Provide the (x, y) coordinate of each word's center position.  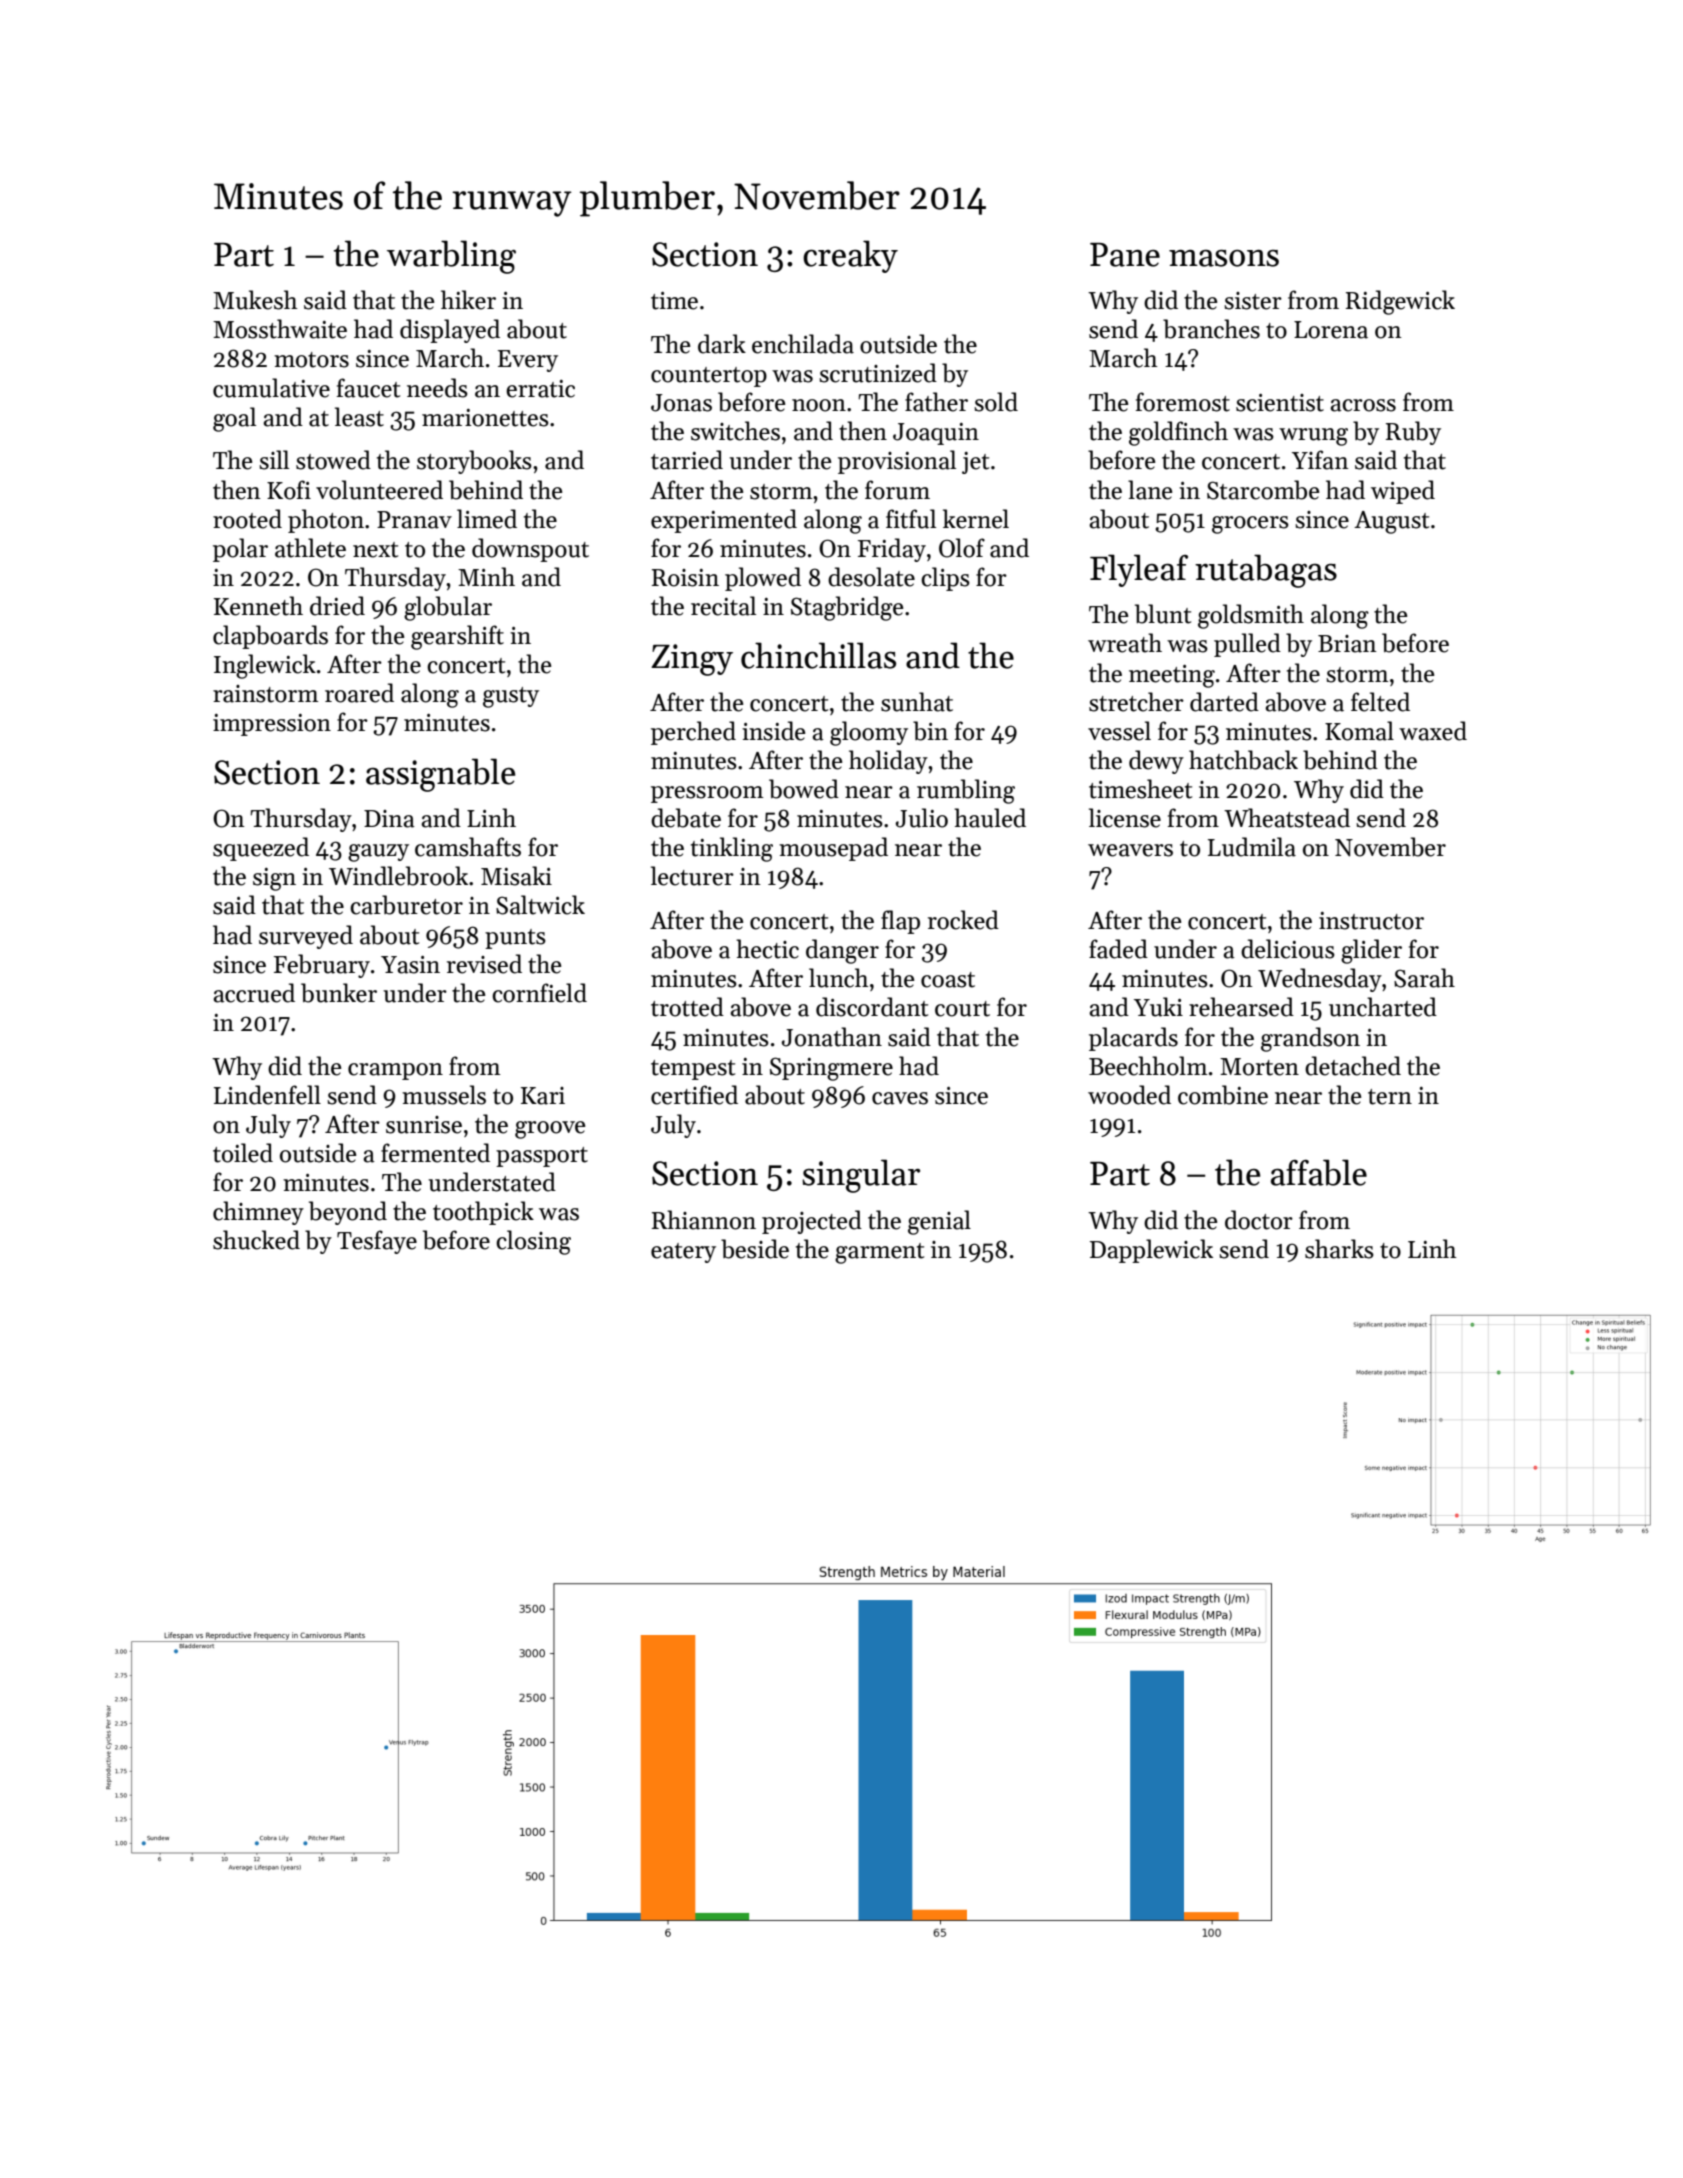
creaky (850, 256)
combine (1223, 1095)
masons (1224, 258)
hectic (767, 949)
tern (1390, 1097)
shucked (256, 1240)
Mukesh (255, 300)
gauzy (378, 853)
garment (879, 1253)
